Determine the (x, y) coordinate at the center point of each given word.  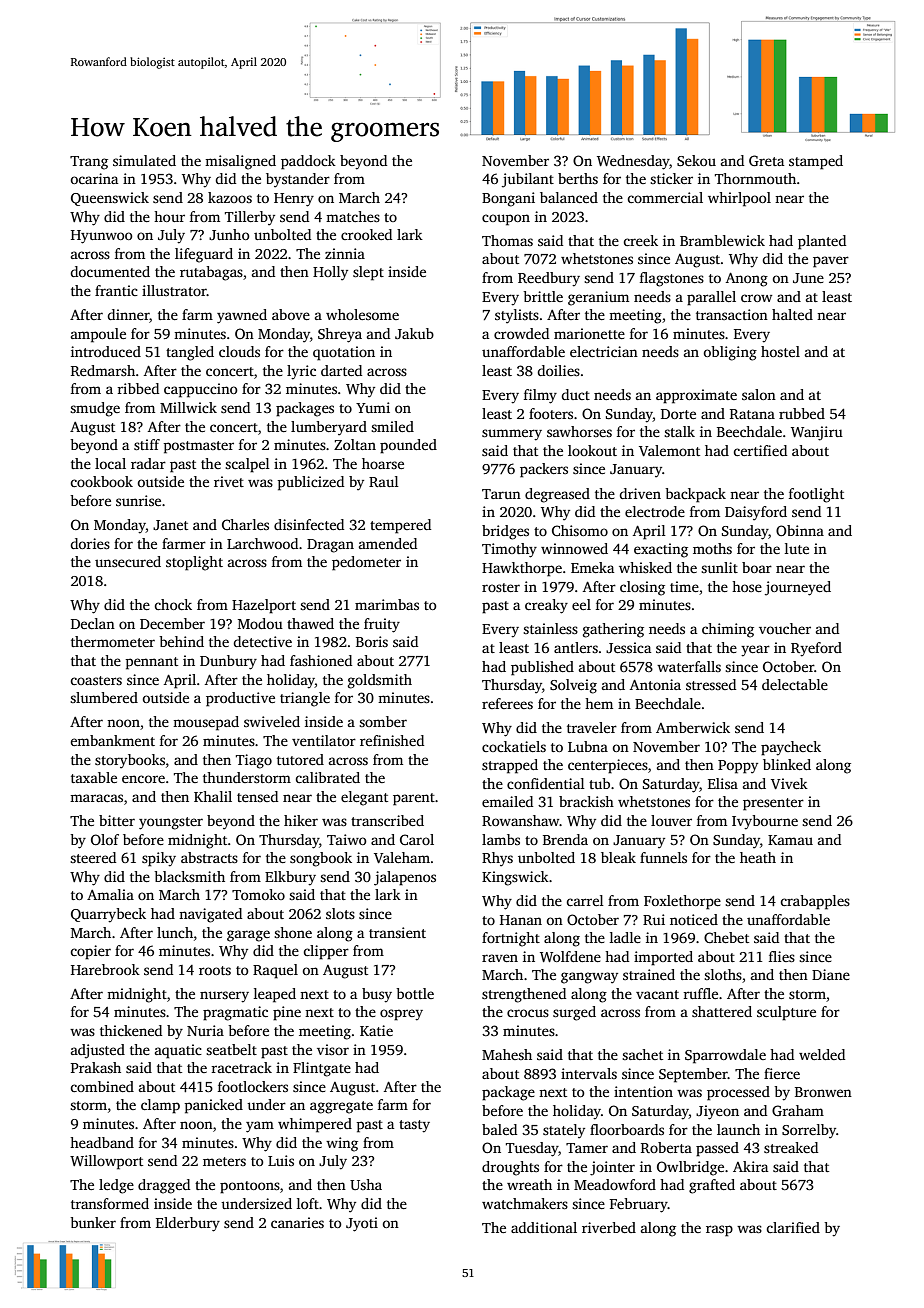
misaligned (240, 162)
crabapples (815, 902)
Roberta (666, 1147)
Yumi (373, 407)
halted (792, 314)
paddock (308, 162)
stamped (816, 162)
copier (90, 952)
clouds (239, 351)
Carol (417, 839)
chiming (728, 630)
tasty (414, 1126)
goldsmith (380, 681)
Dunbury (228, 662)
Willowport (106, 1162)
